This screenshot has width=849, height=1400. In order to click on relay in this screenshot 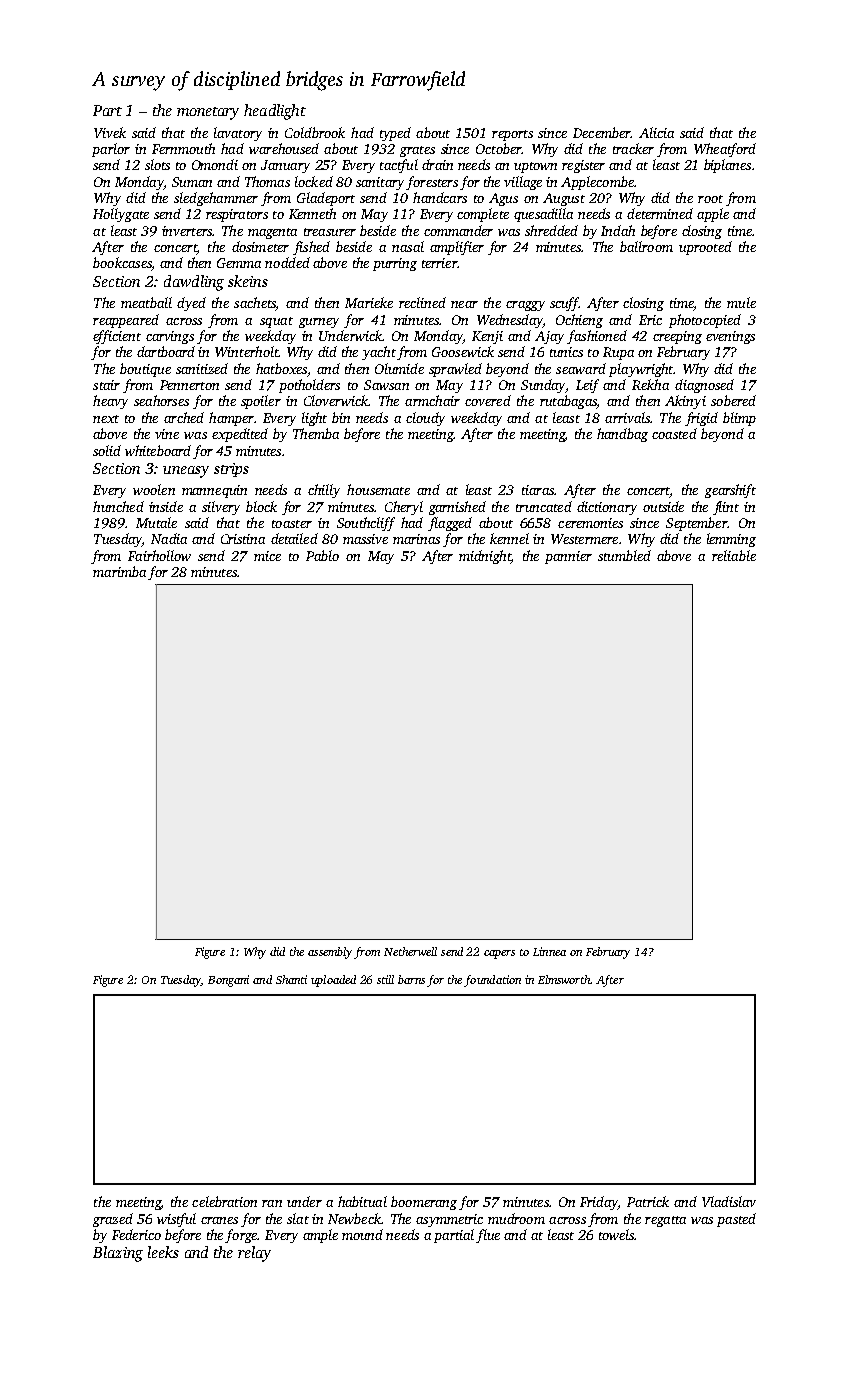, I will do `click(254, 1254)`.
